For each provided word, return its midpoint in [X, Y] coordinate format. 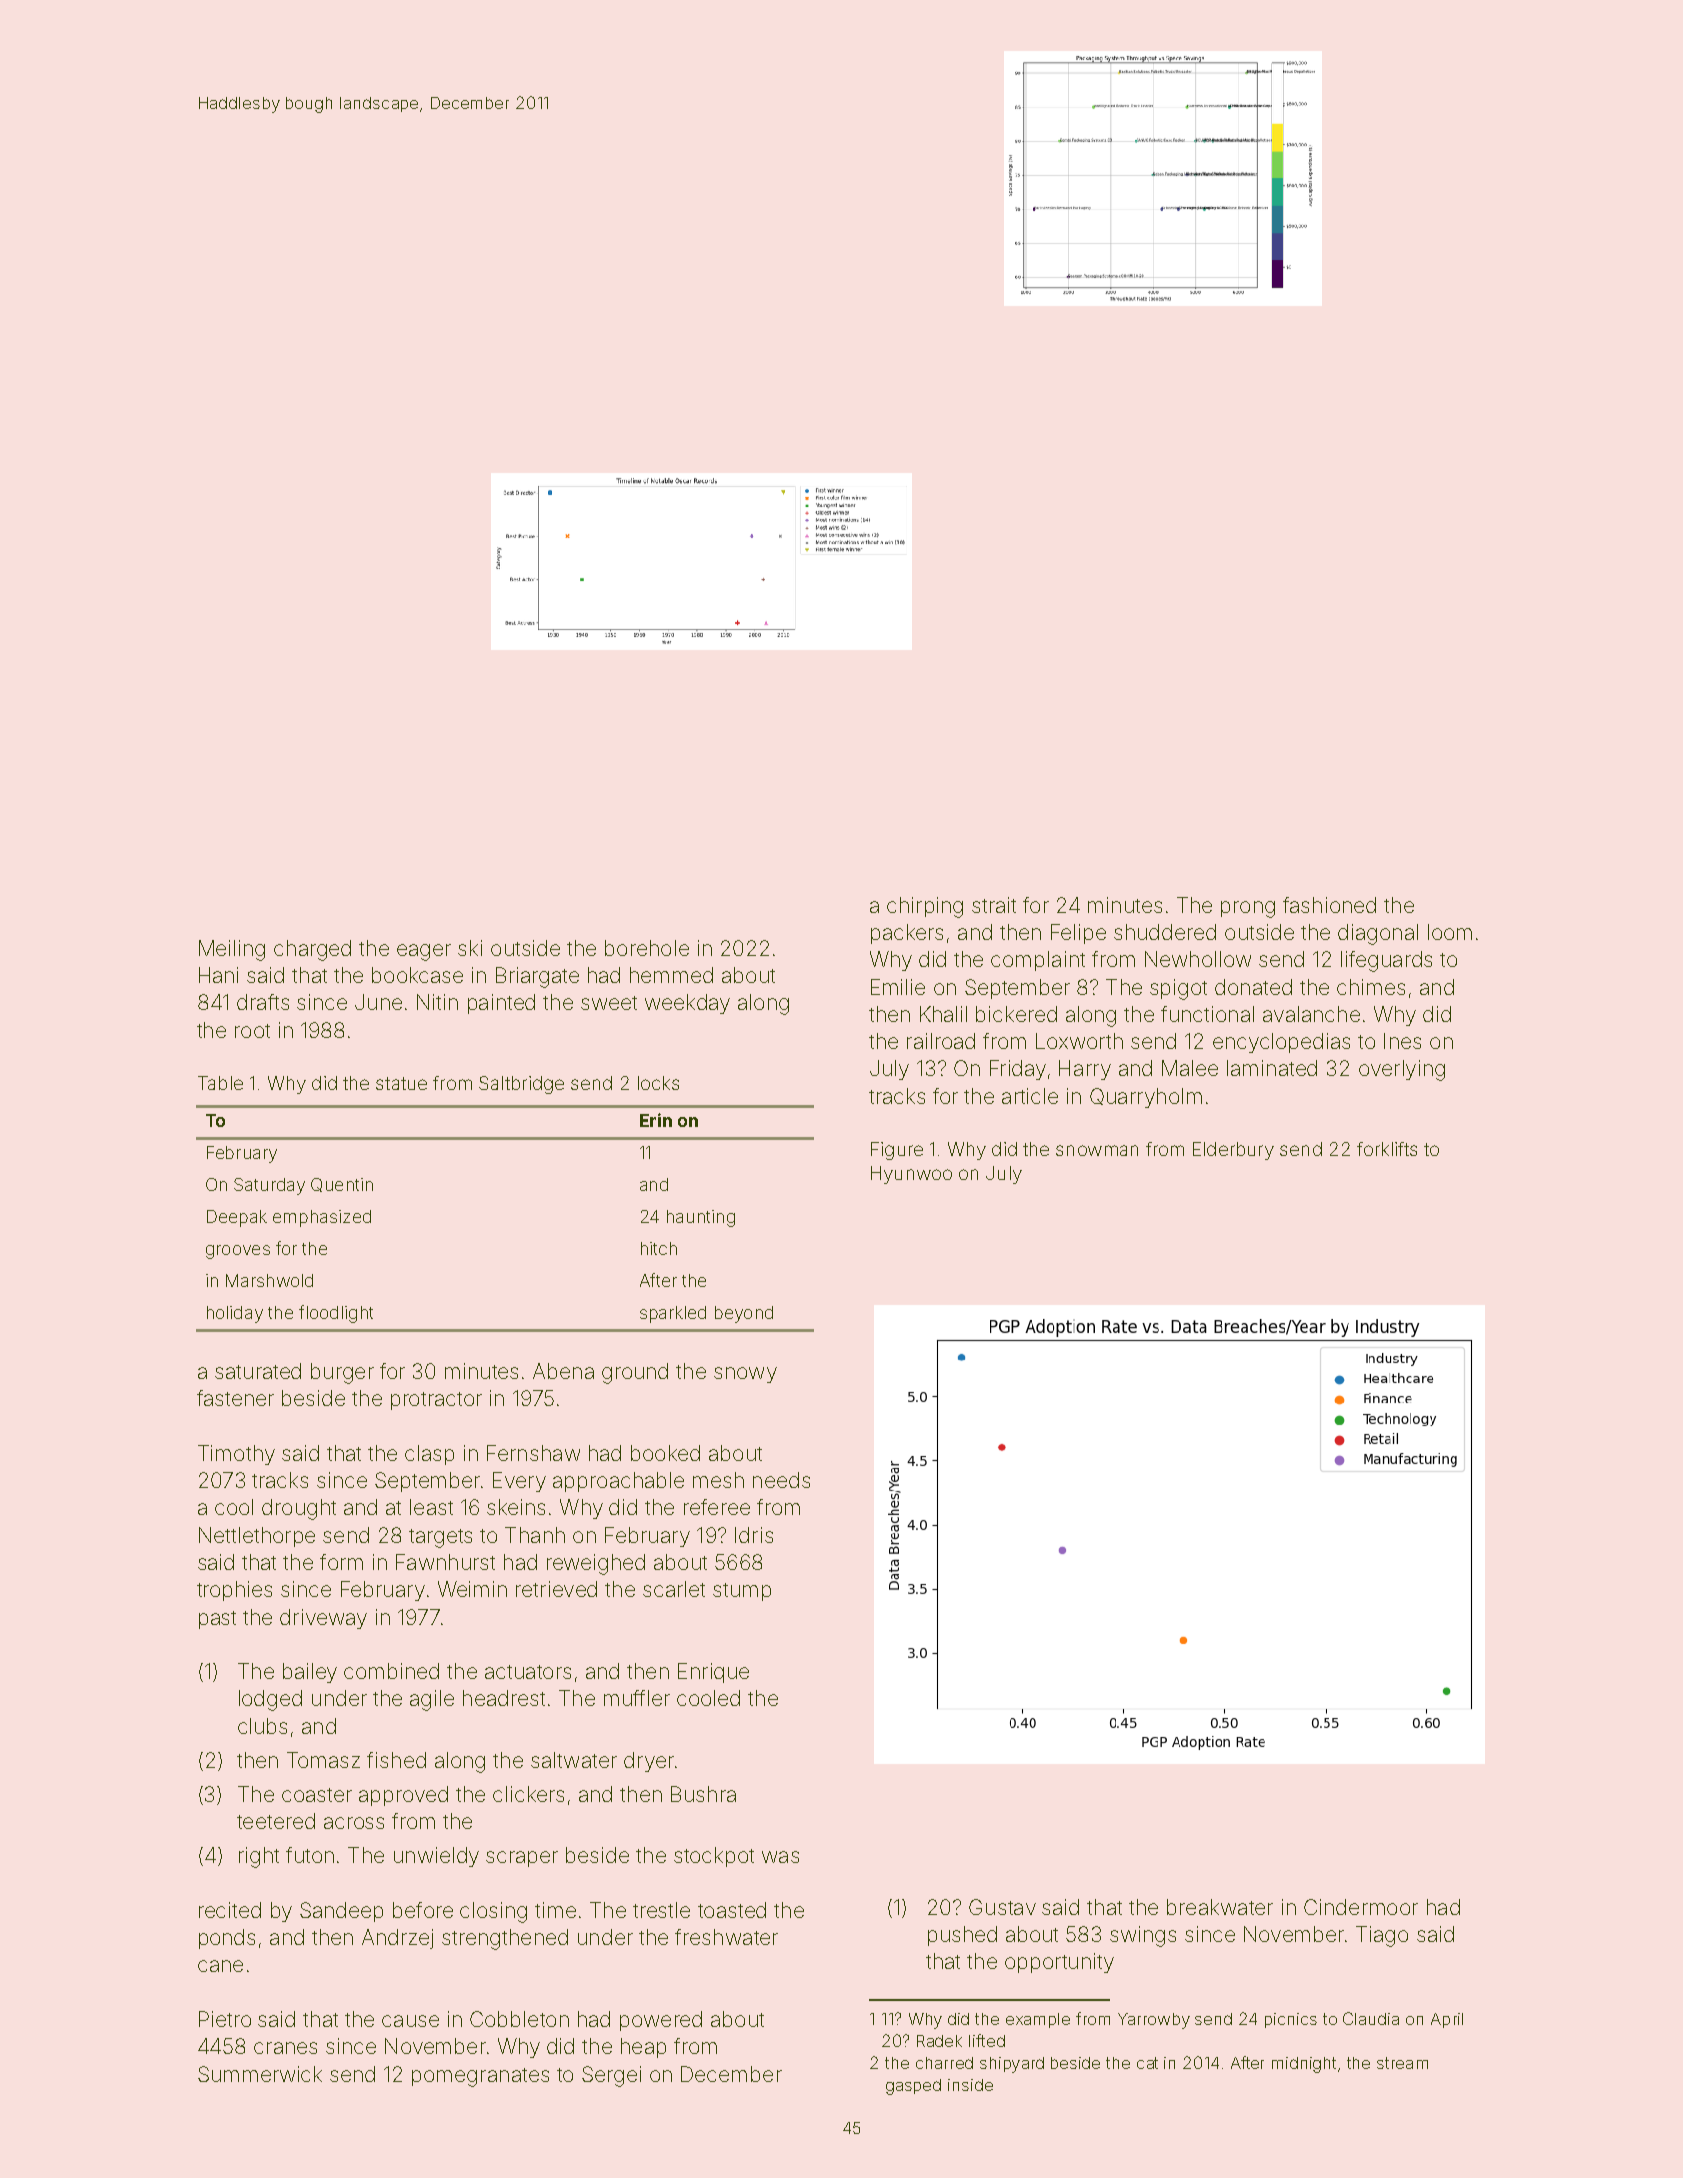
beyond [744, 1314]
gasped [913, 2087]
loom [1450, 932]
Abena [563, 1371]
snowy [745, 1375]
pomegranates [480, 2077]
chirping [925, 907]
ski [470, 948]
